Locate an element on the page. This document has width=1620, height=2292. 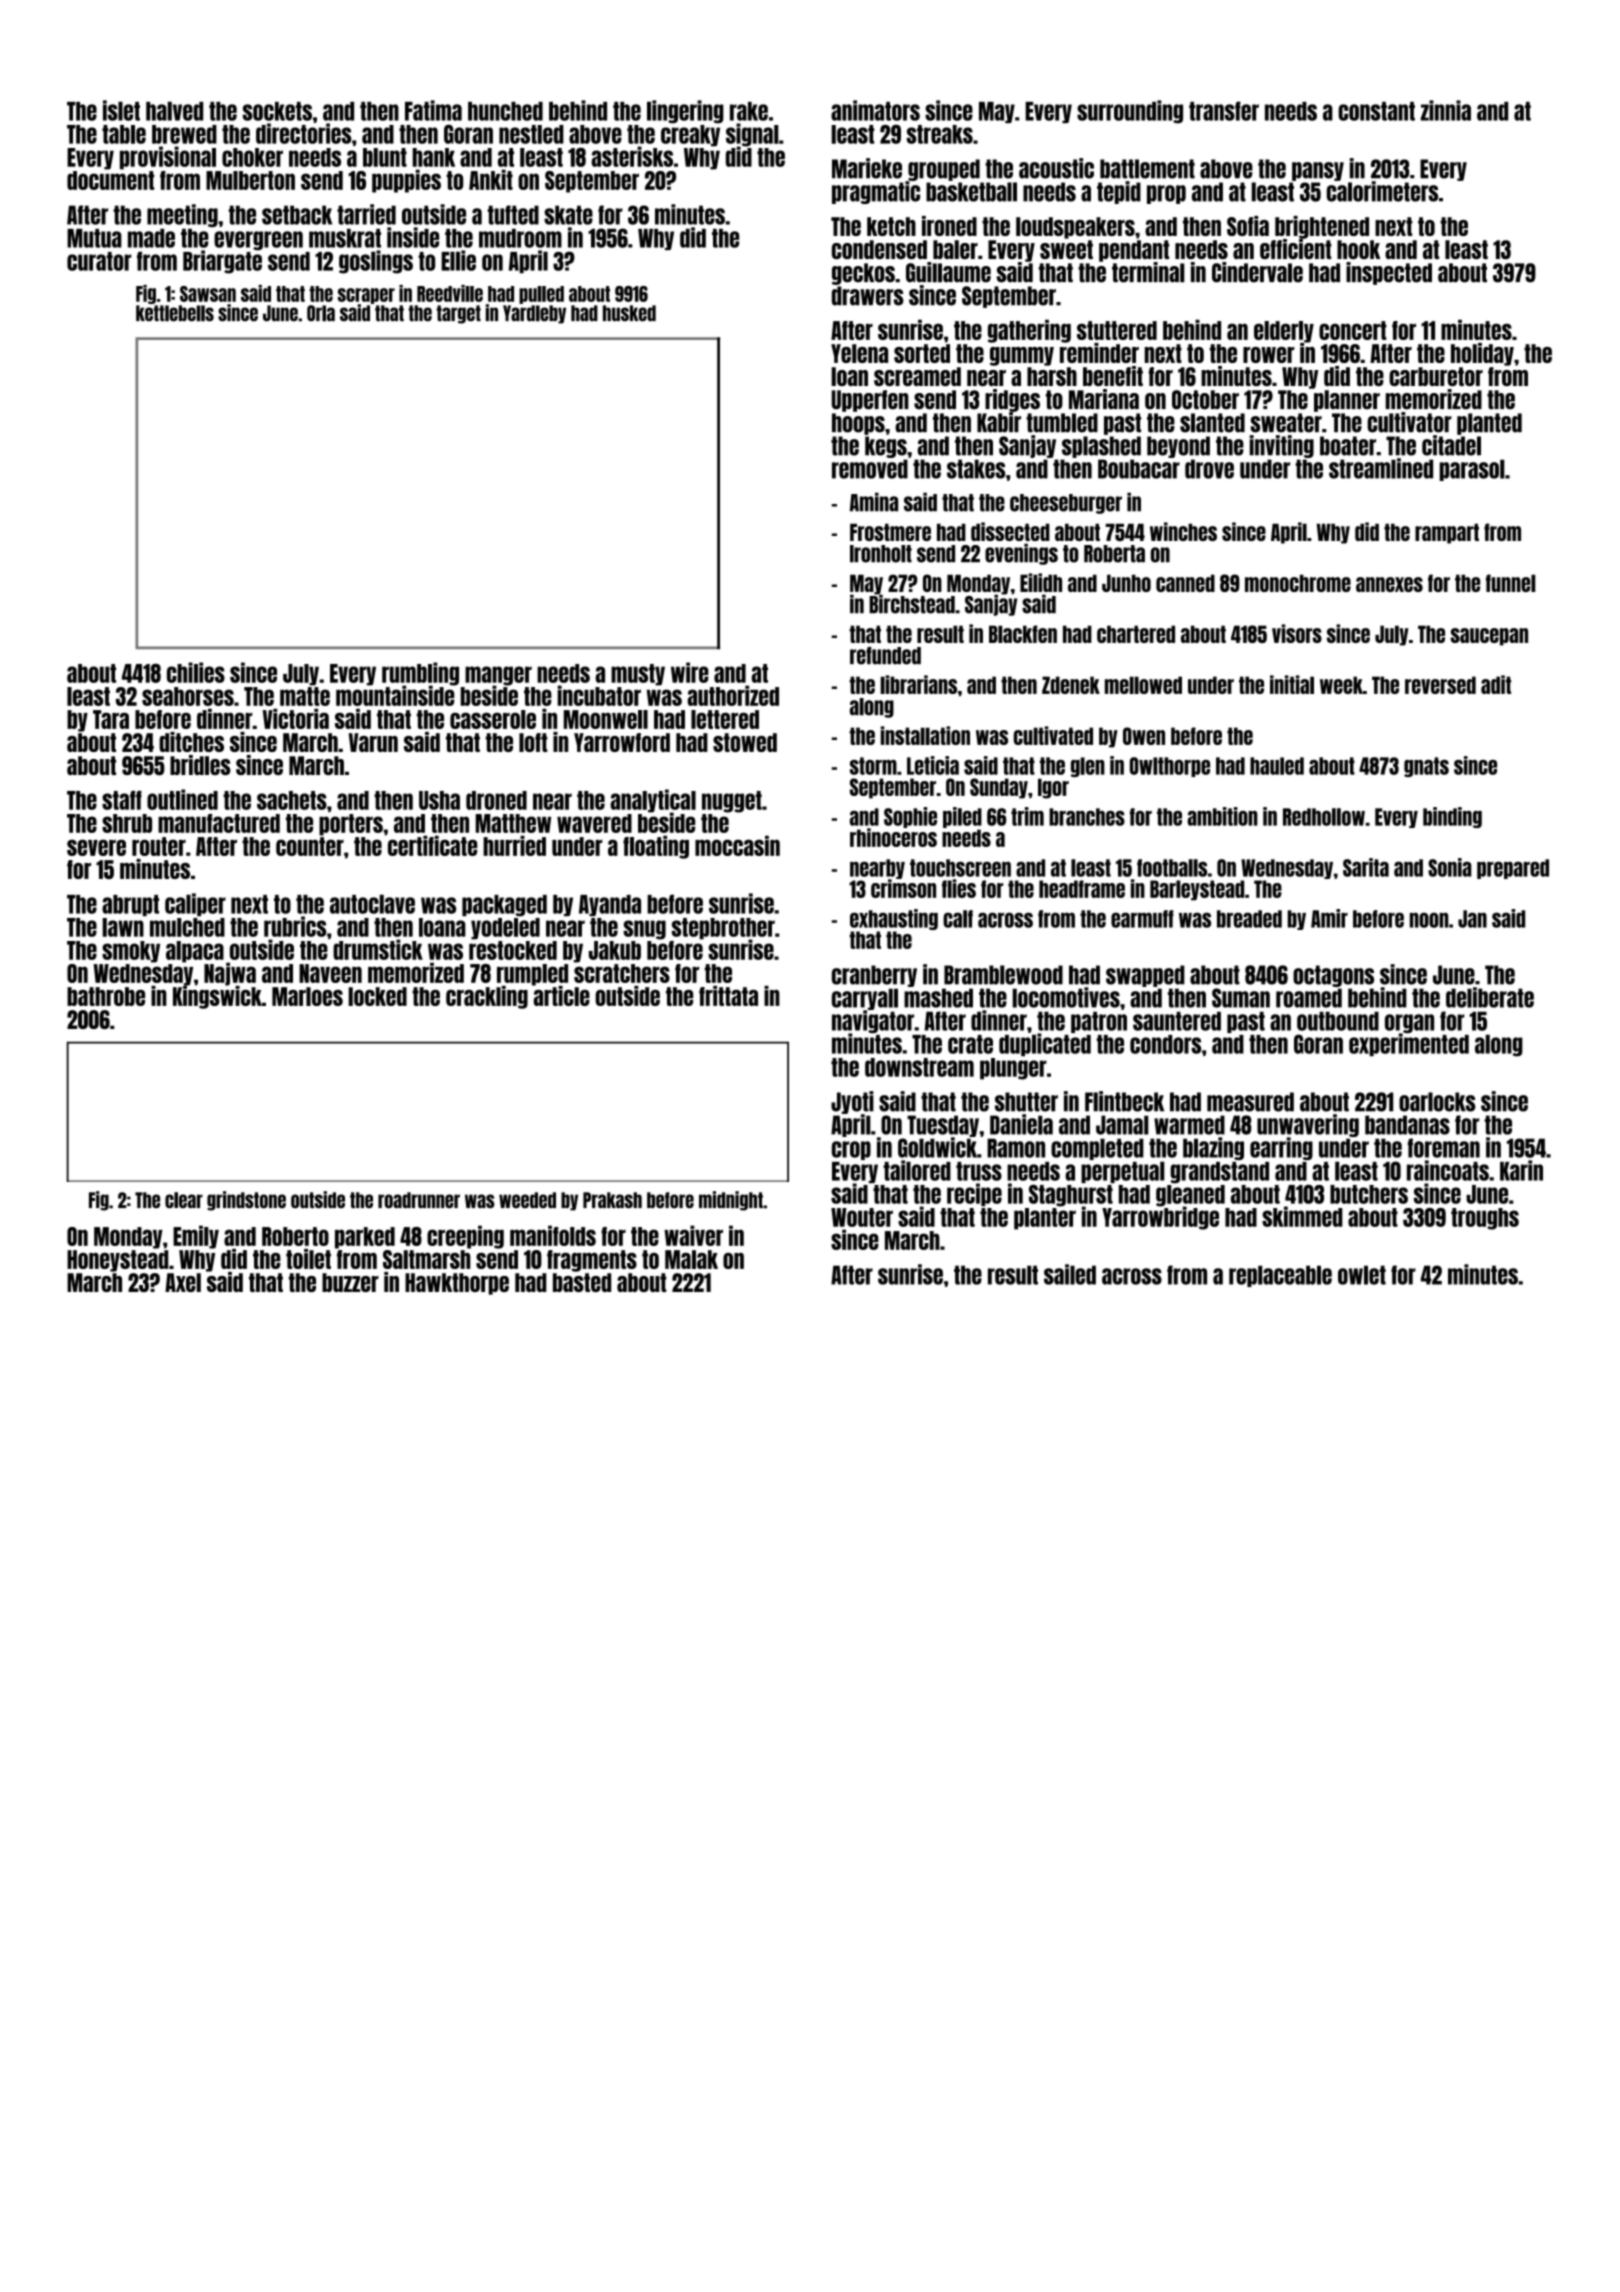
kettlebells is located at coordinates (175, 313).
